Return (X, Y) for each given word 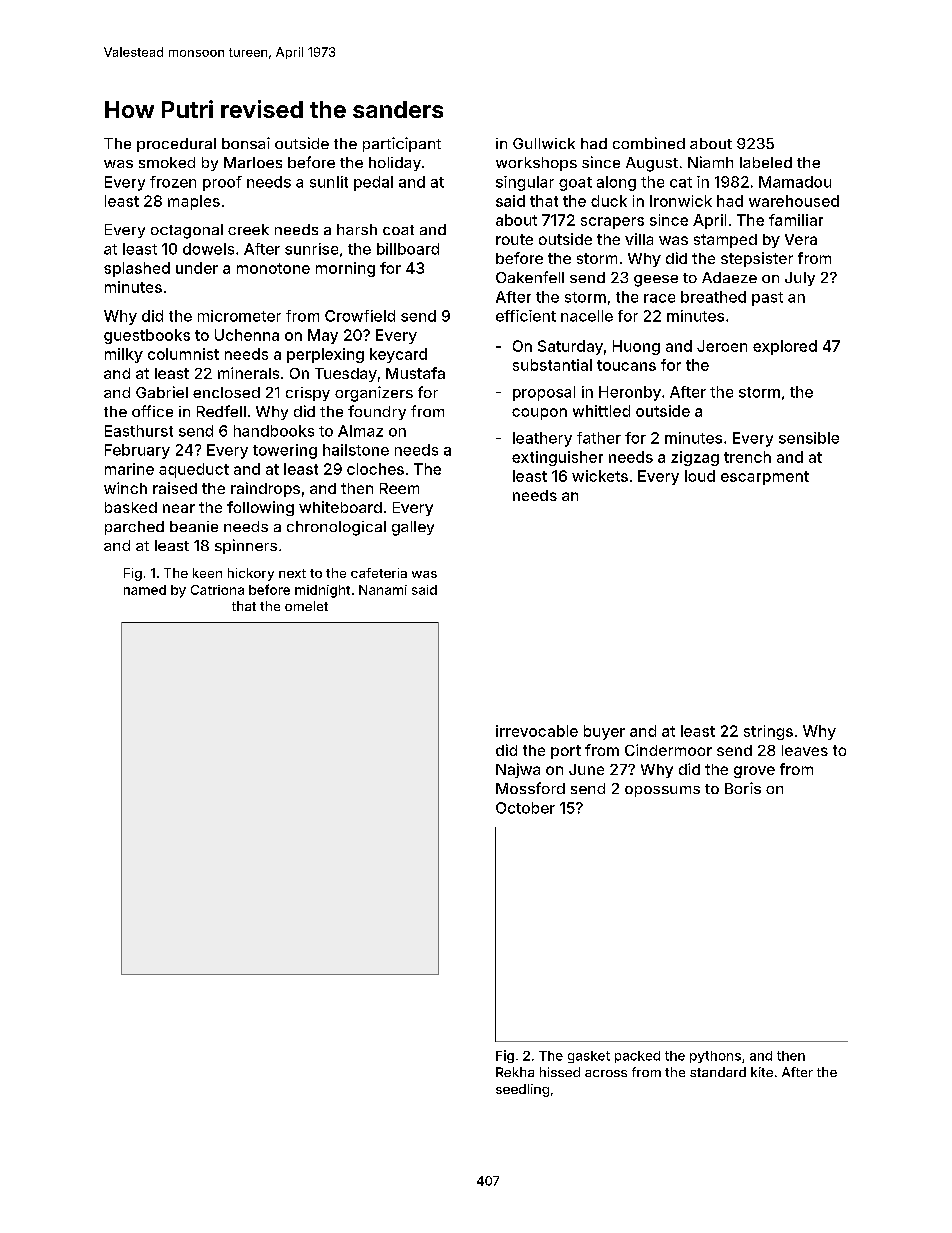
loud (700, 476)
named (145, 590)
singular (525, 183)
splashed (137, 269)
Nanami (383, 590)
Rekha (515, 1072)
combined (649, 143)
